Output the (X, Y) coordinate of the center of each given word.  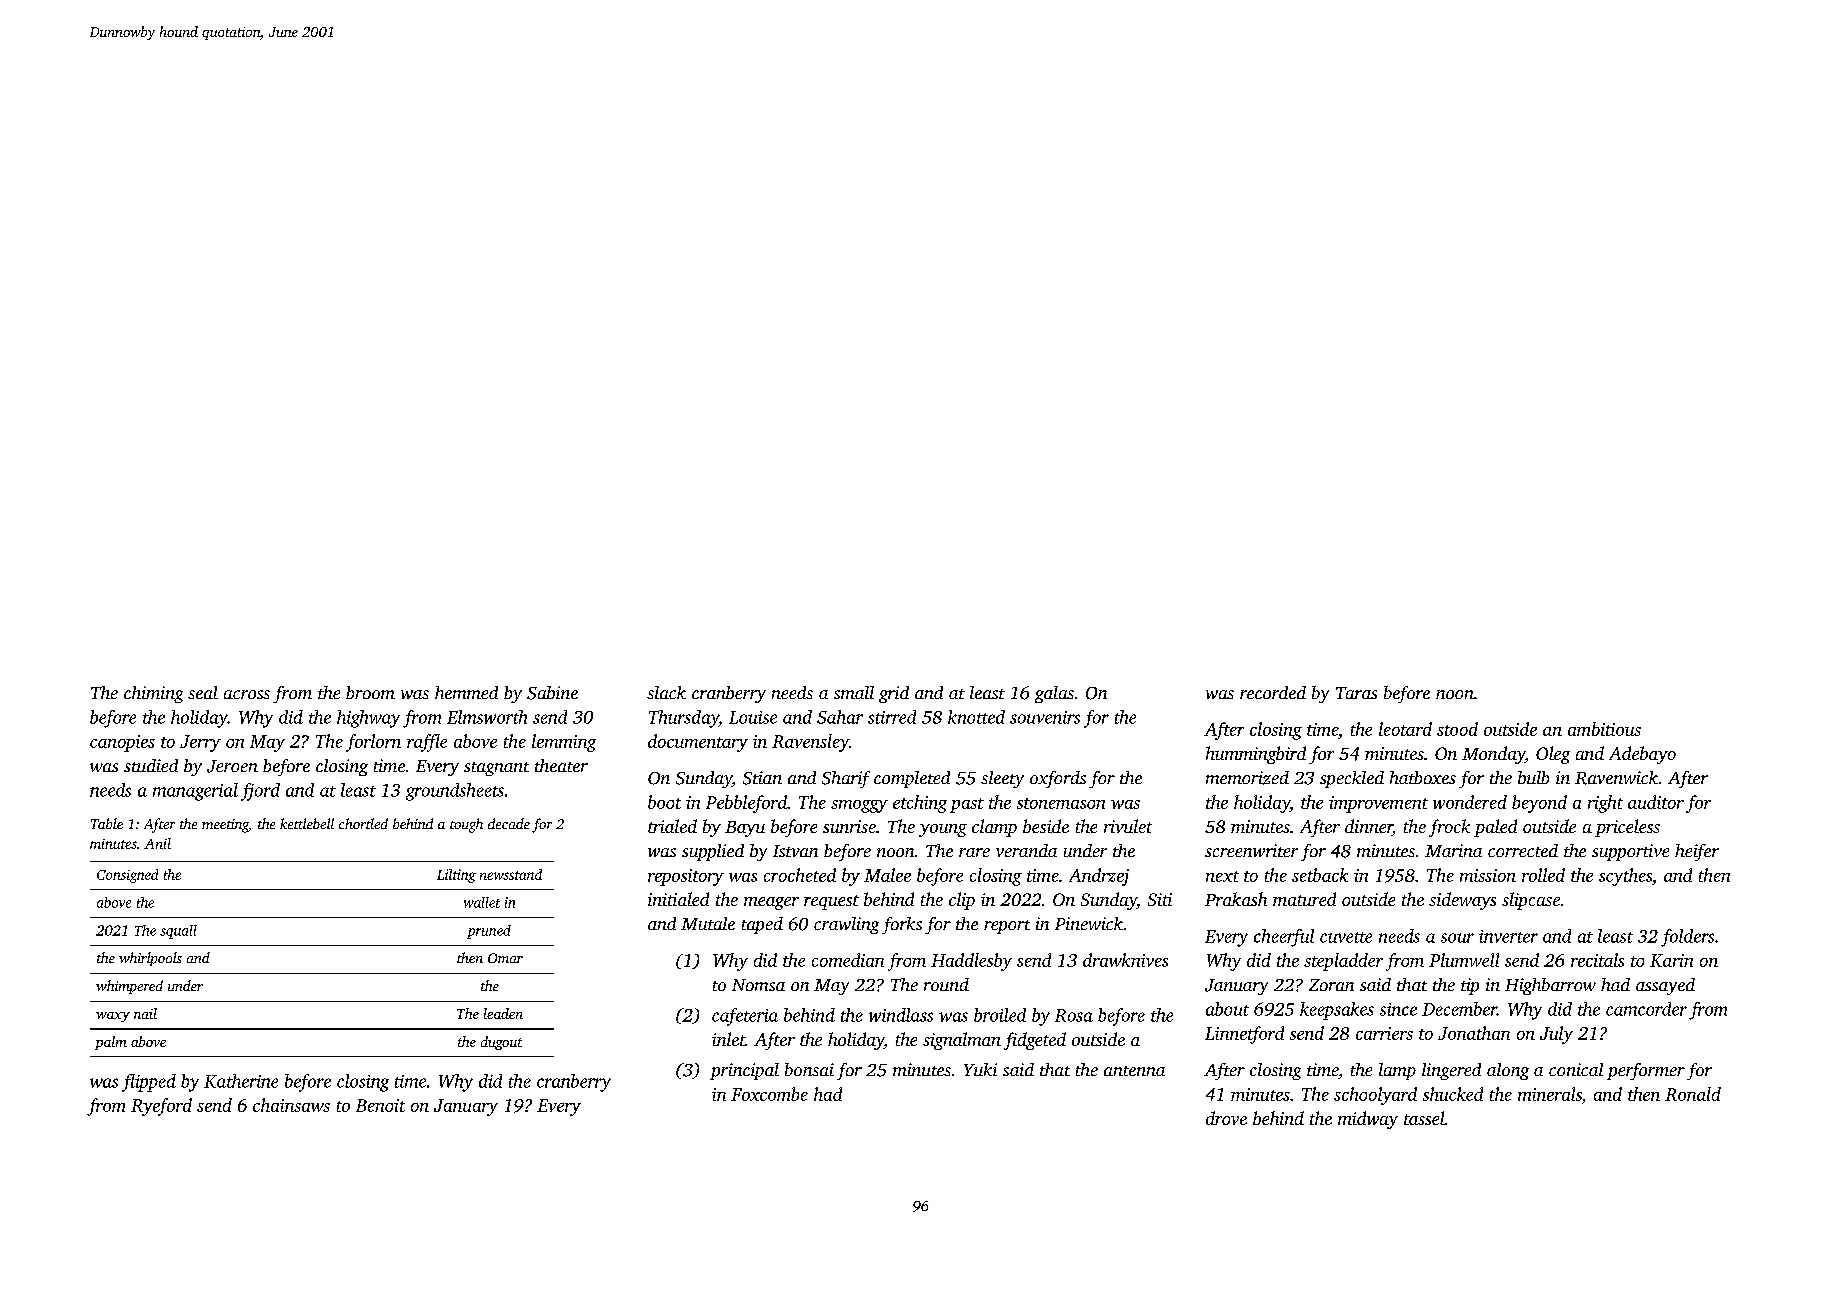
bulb (1533, 777)
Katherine (241, 1081)
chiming (153, 694)
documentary (698, 743)
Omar (505, 958)
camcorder (1646, 1009)
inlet (728, 1039)
